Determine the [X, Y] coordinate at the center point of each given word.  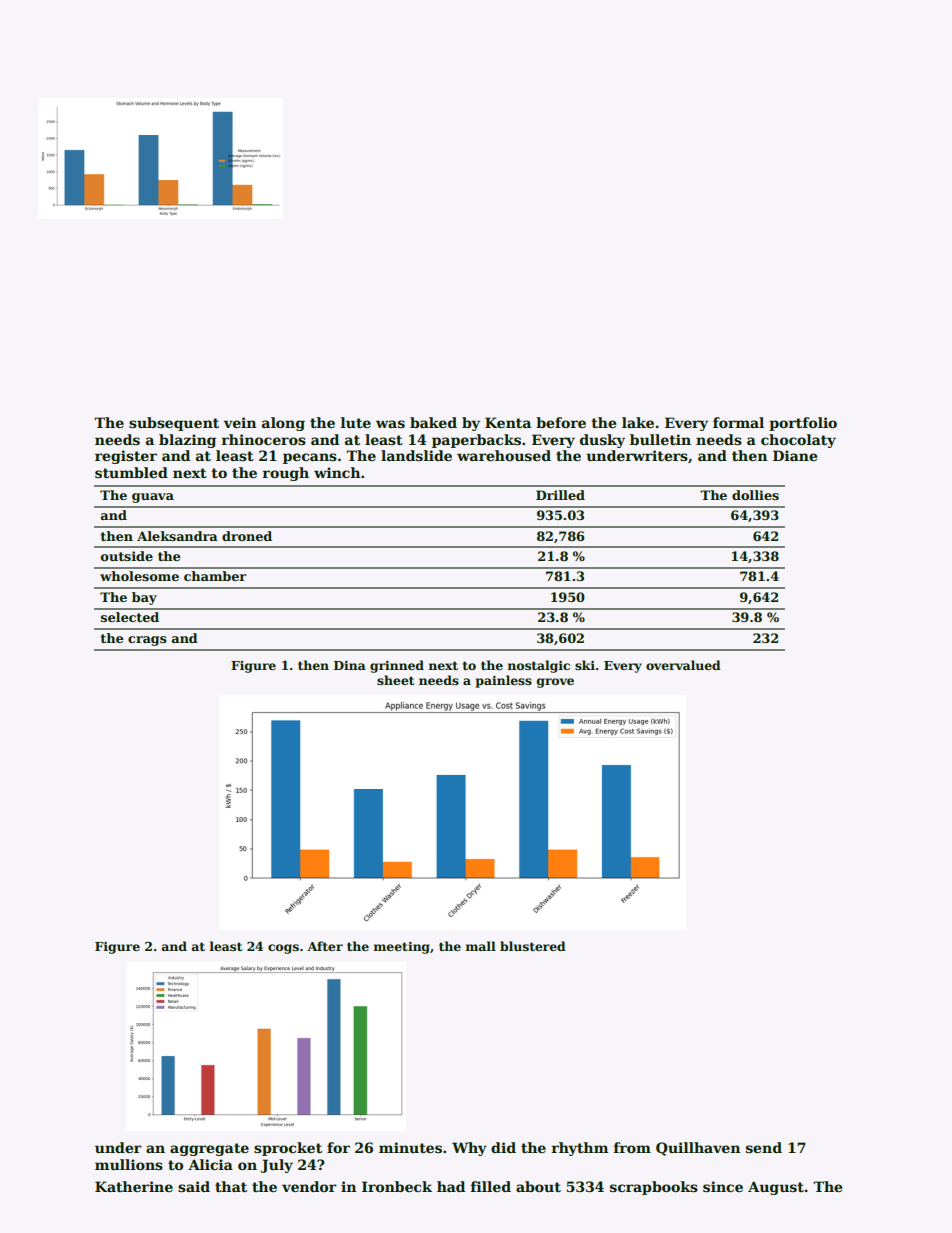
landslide [416, 455]
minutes [410, 1147]
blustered [533, 946]
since [723, 1186]
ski [585, 665]
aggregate [209, 1149]
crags [147, 641]
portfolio [803, 424]
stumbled [131, 472]
